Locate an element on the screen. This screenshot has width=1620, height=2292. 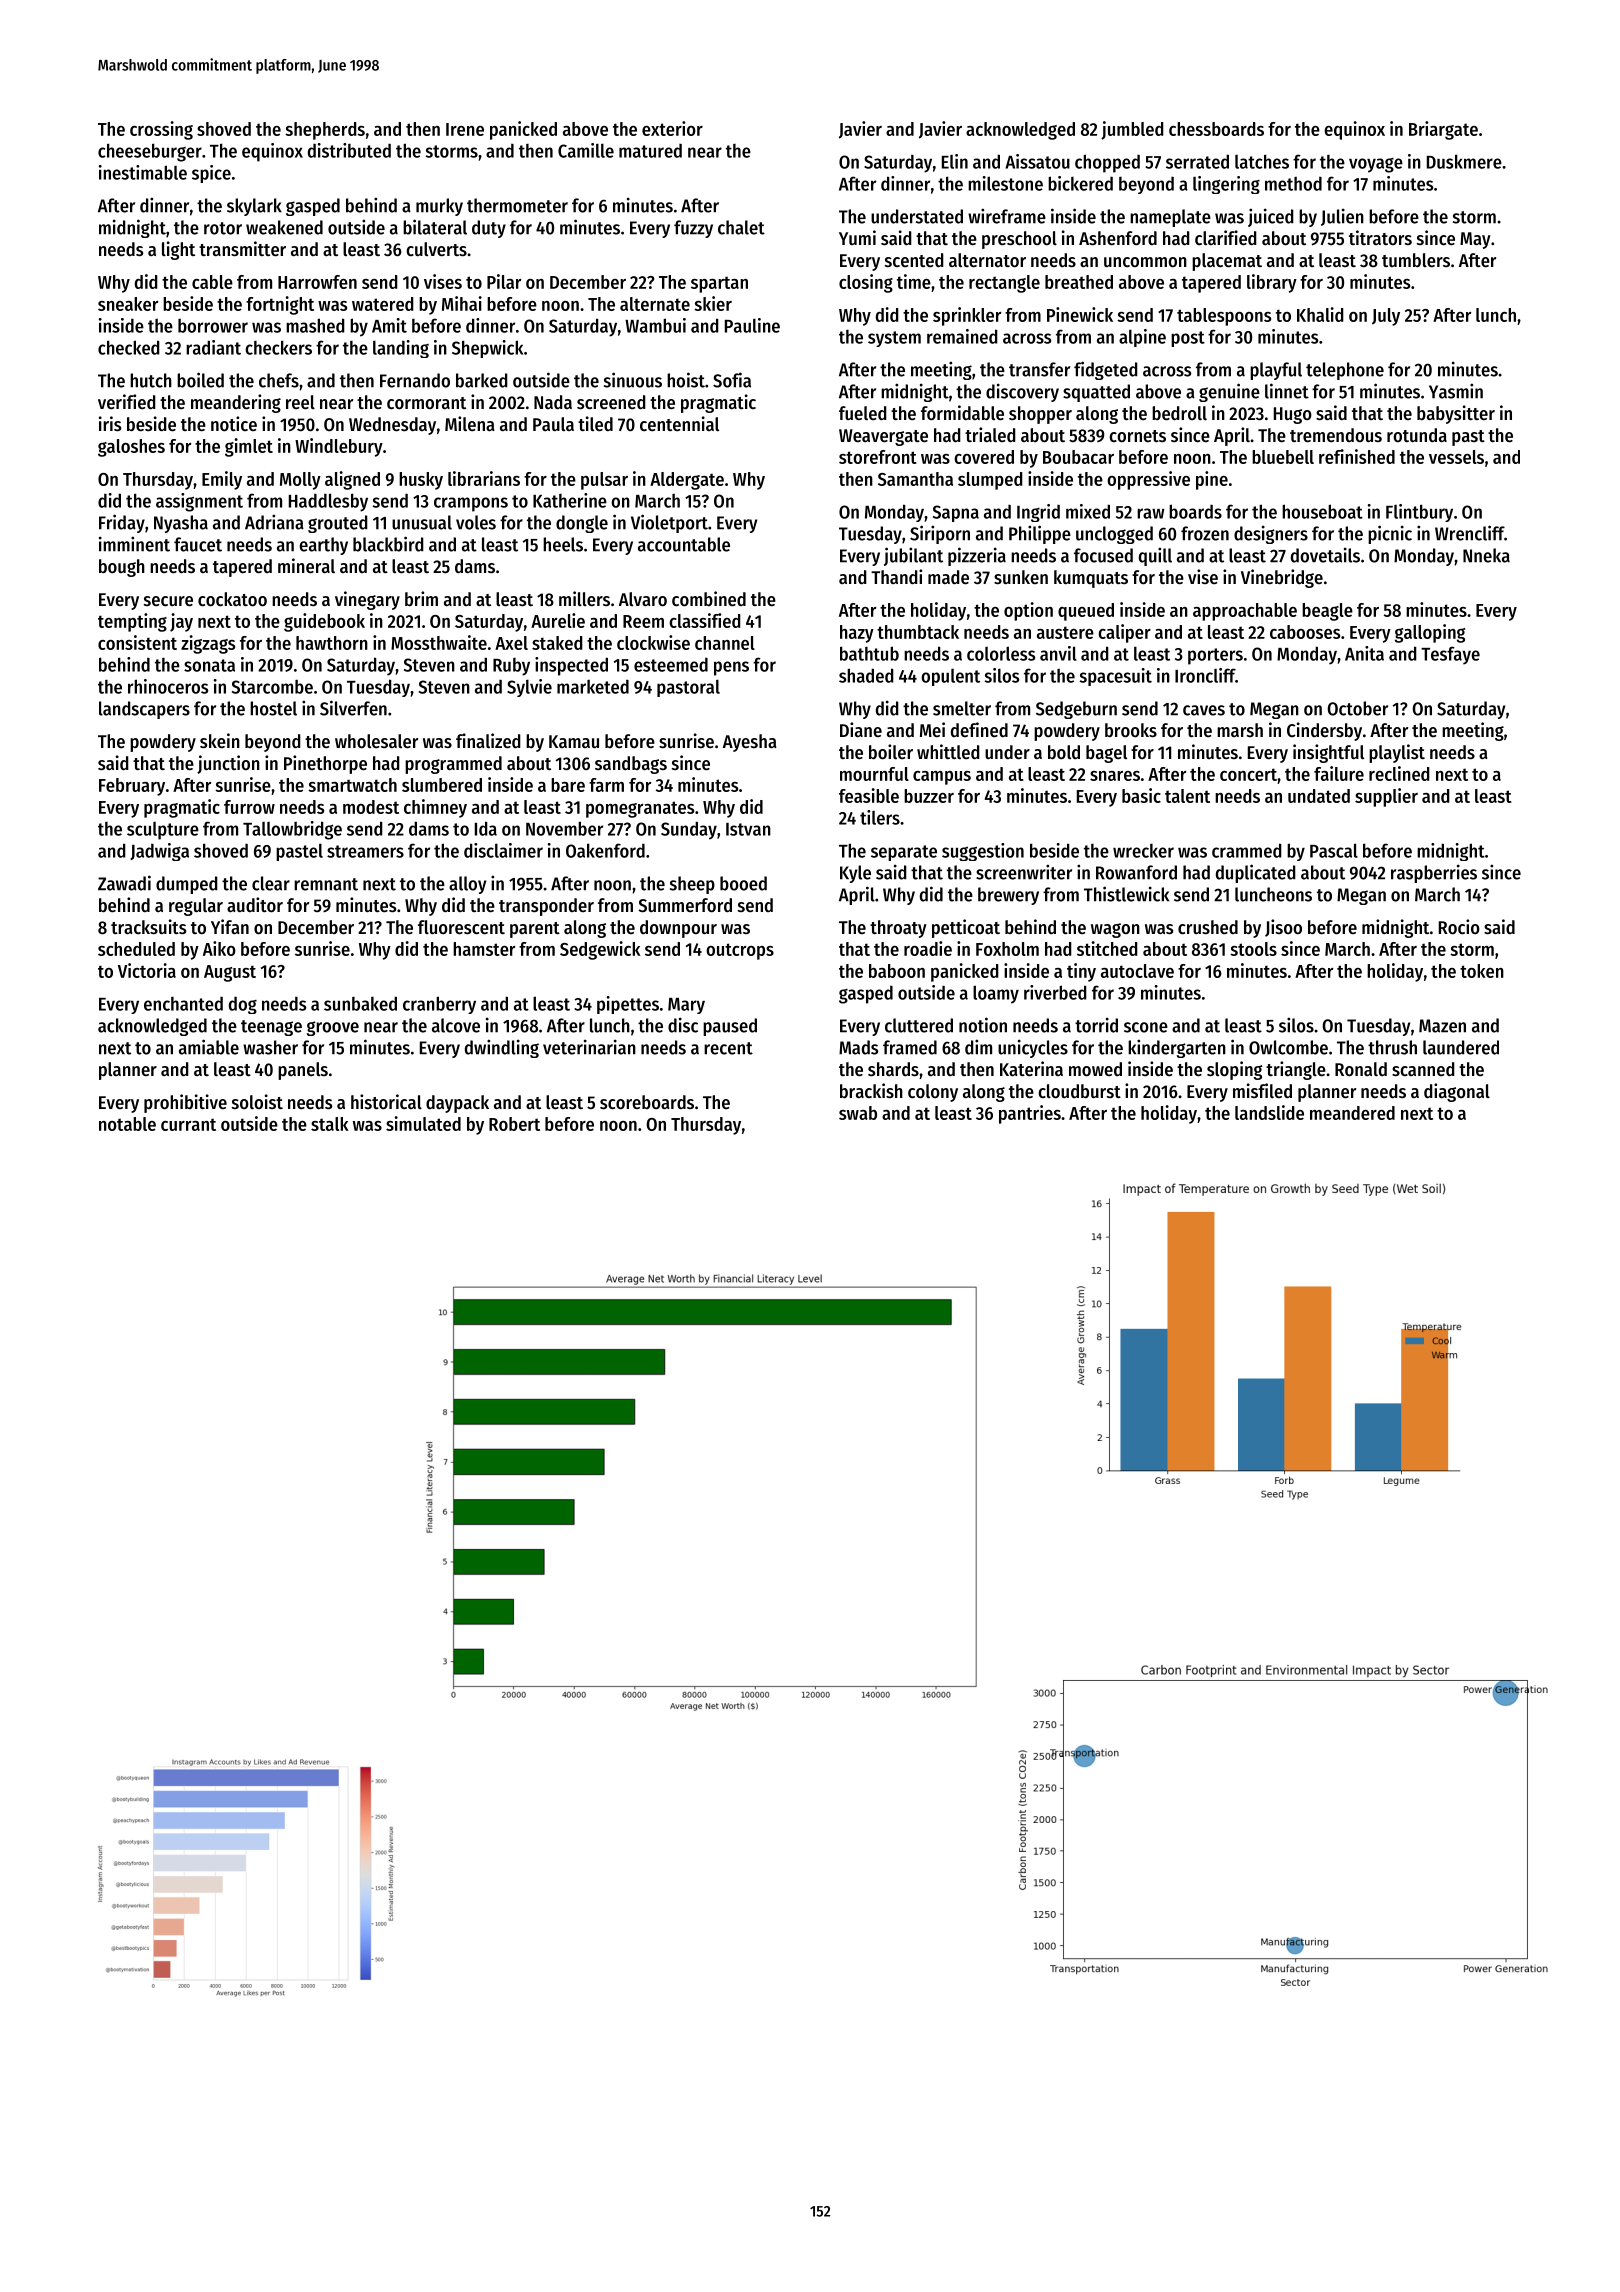
landscapers is located at coordinates (144, 710).
